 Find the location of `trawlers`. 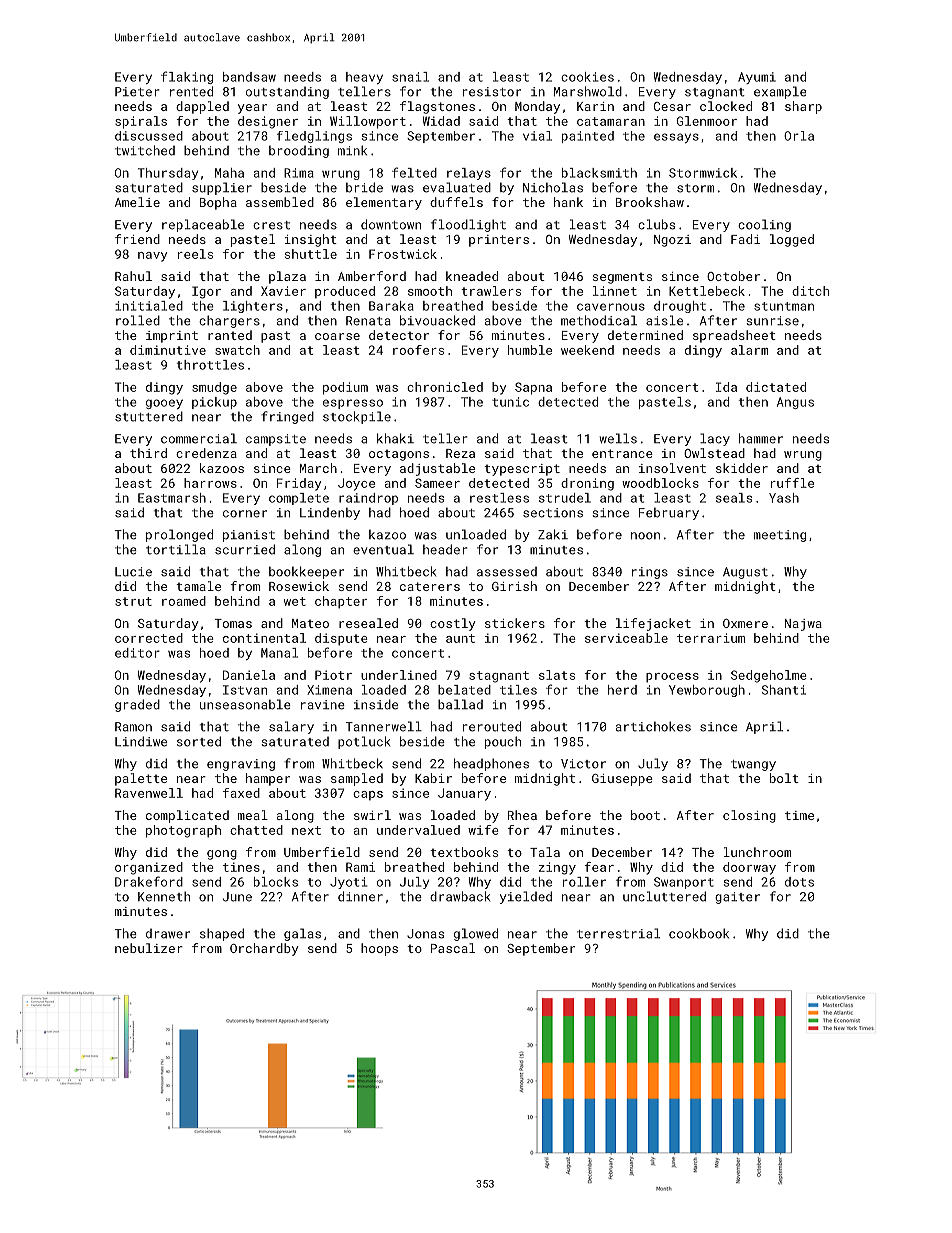

trawlers is located at coordinates (491, 291).
